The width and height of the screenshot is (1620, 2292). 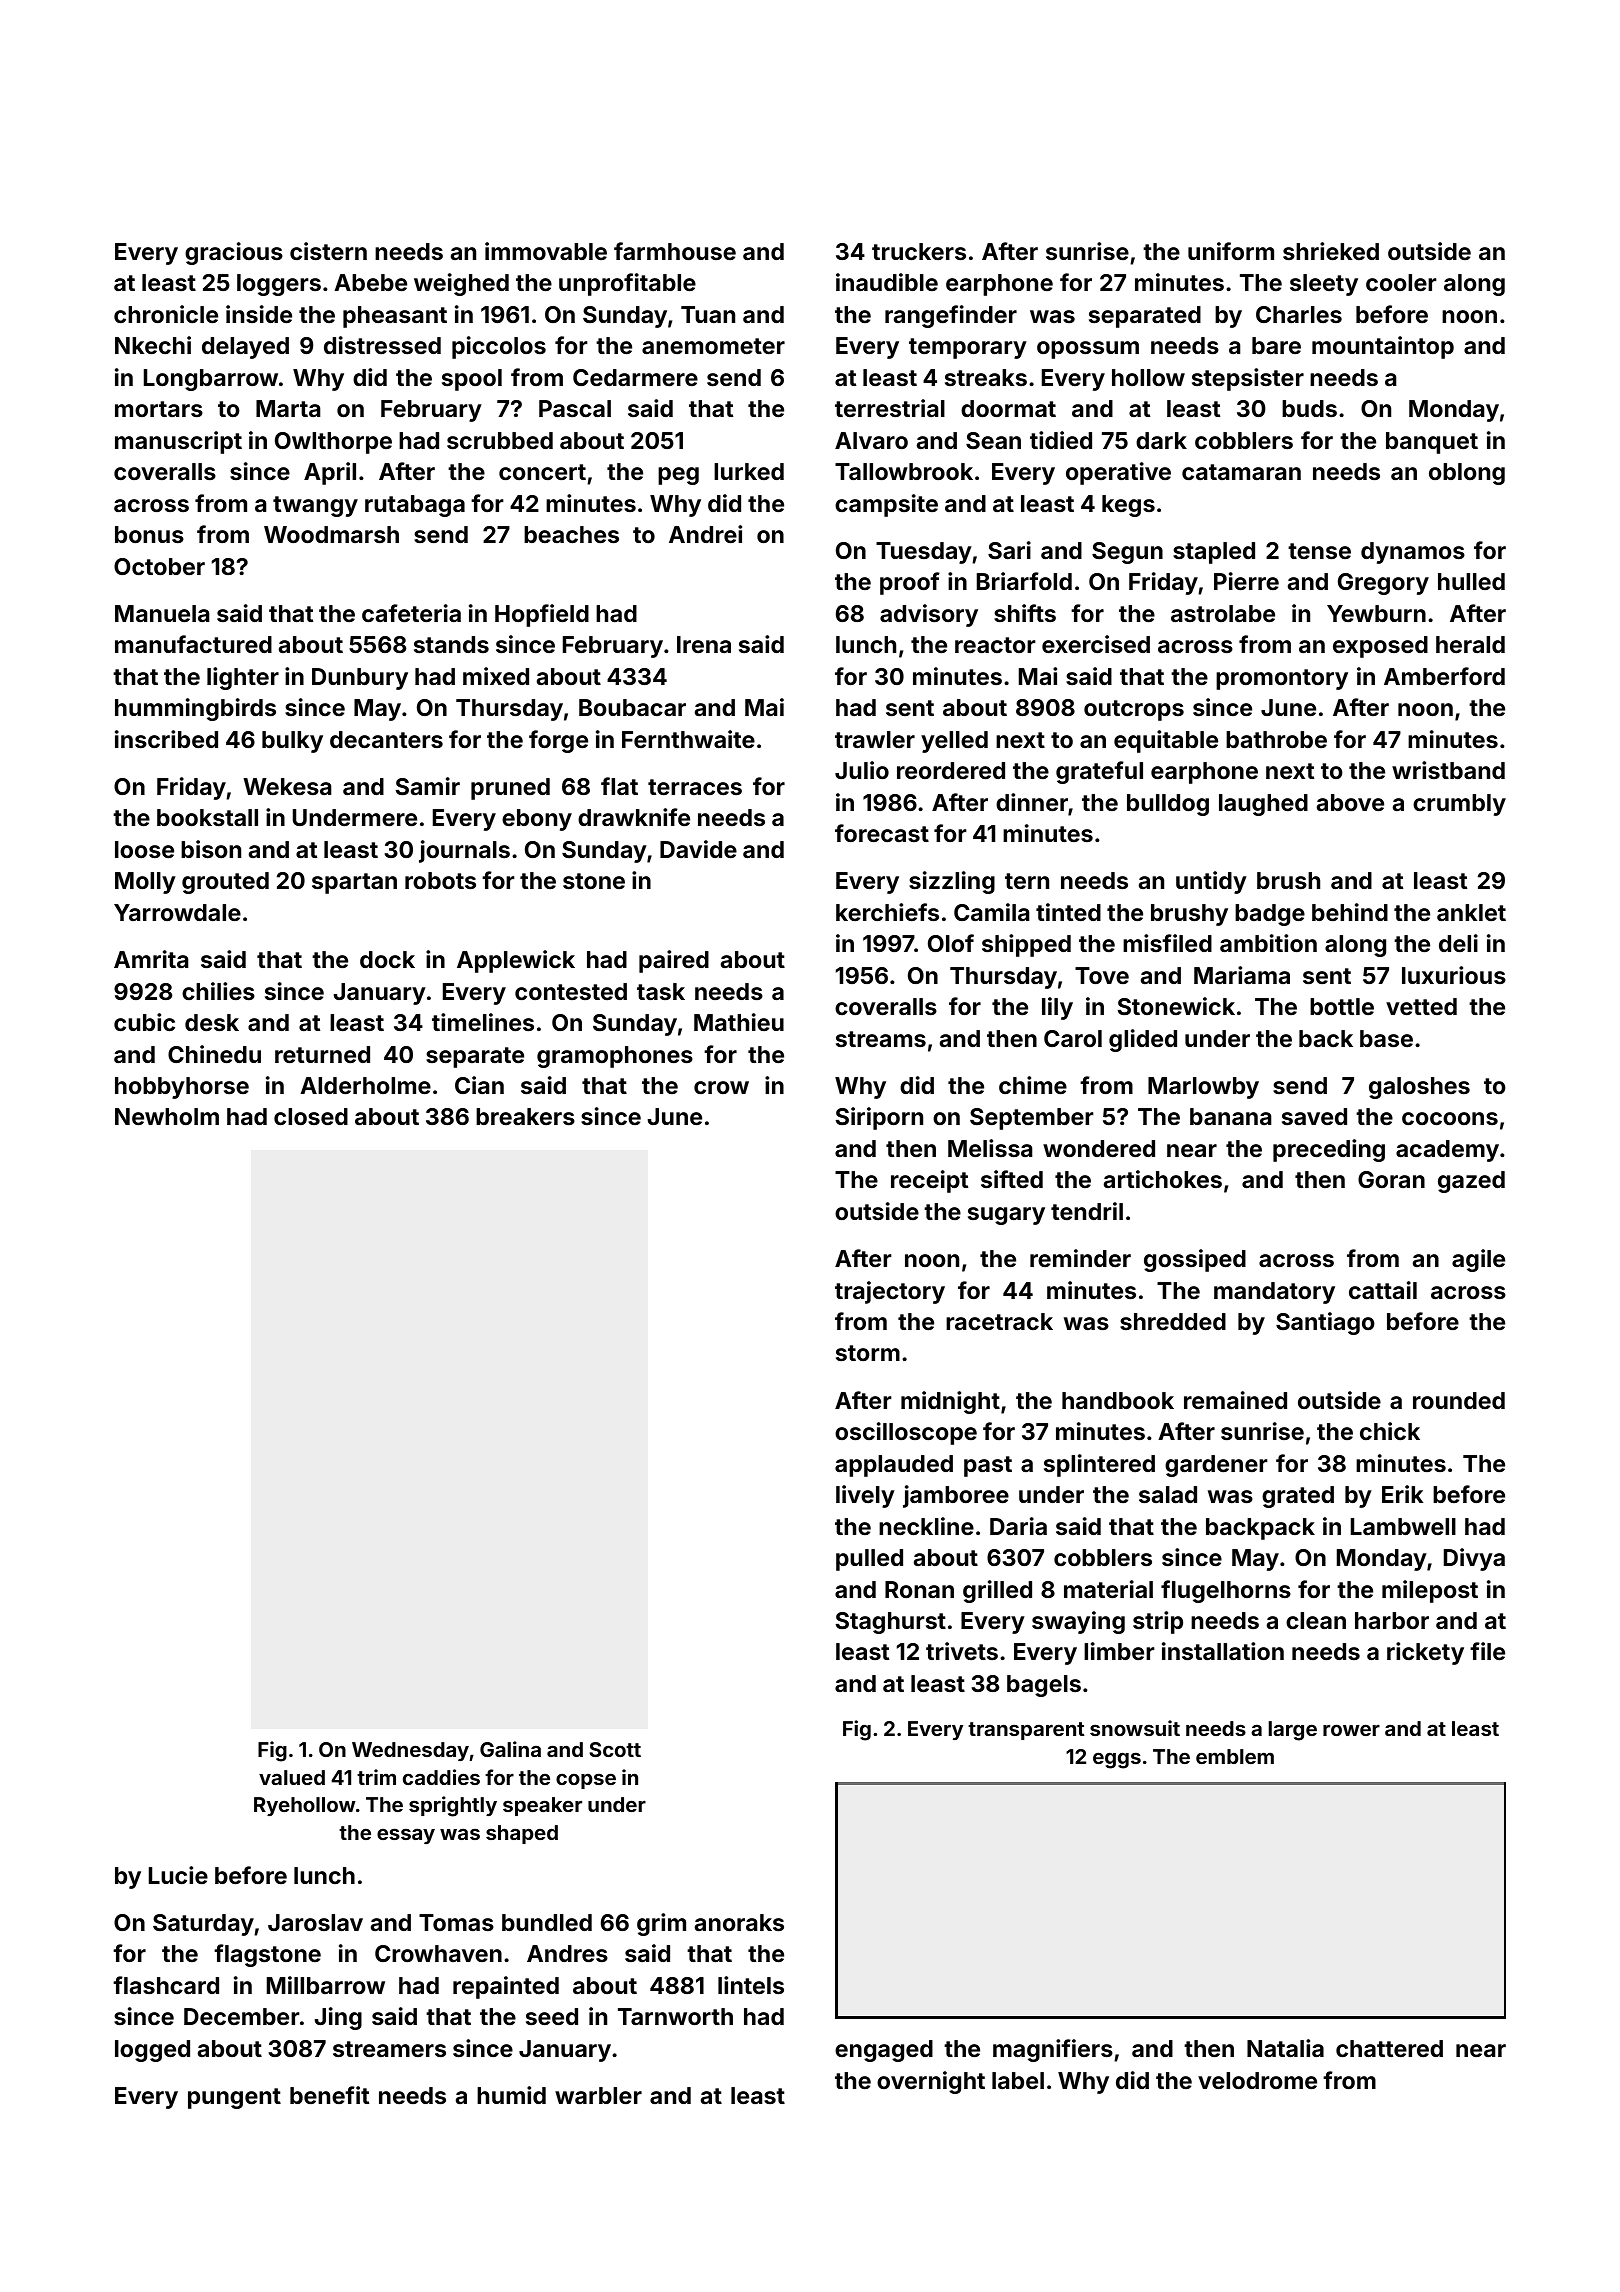 I want to click on task, so click(x=661, y=991).
